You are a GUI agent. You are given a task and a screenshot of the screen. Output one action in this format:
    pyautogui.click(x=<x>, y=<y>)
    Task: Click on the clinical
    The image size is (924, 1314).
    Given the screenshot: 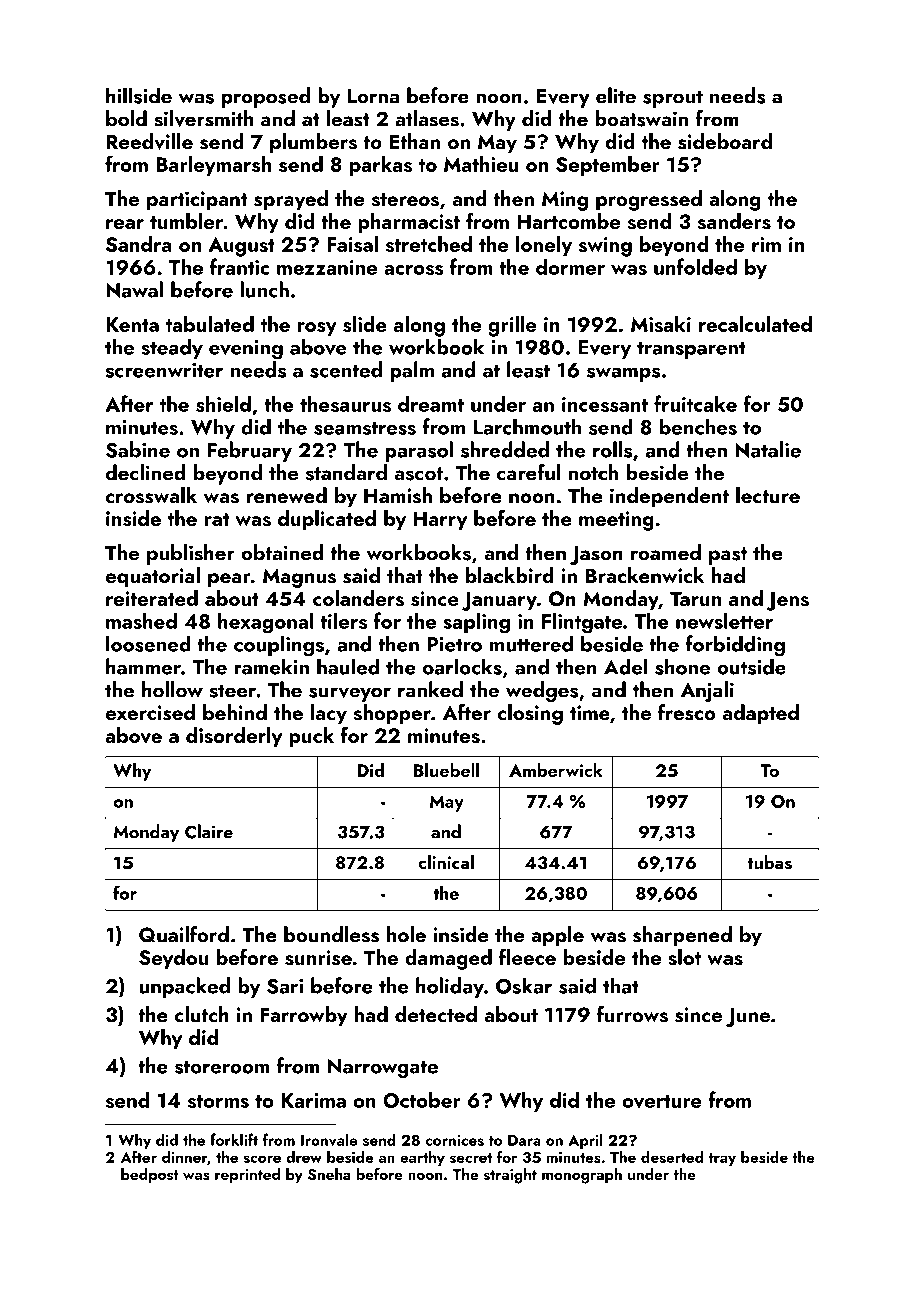 What is the action you would take?
    pyautogui.click(x=446, y=862)
